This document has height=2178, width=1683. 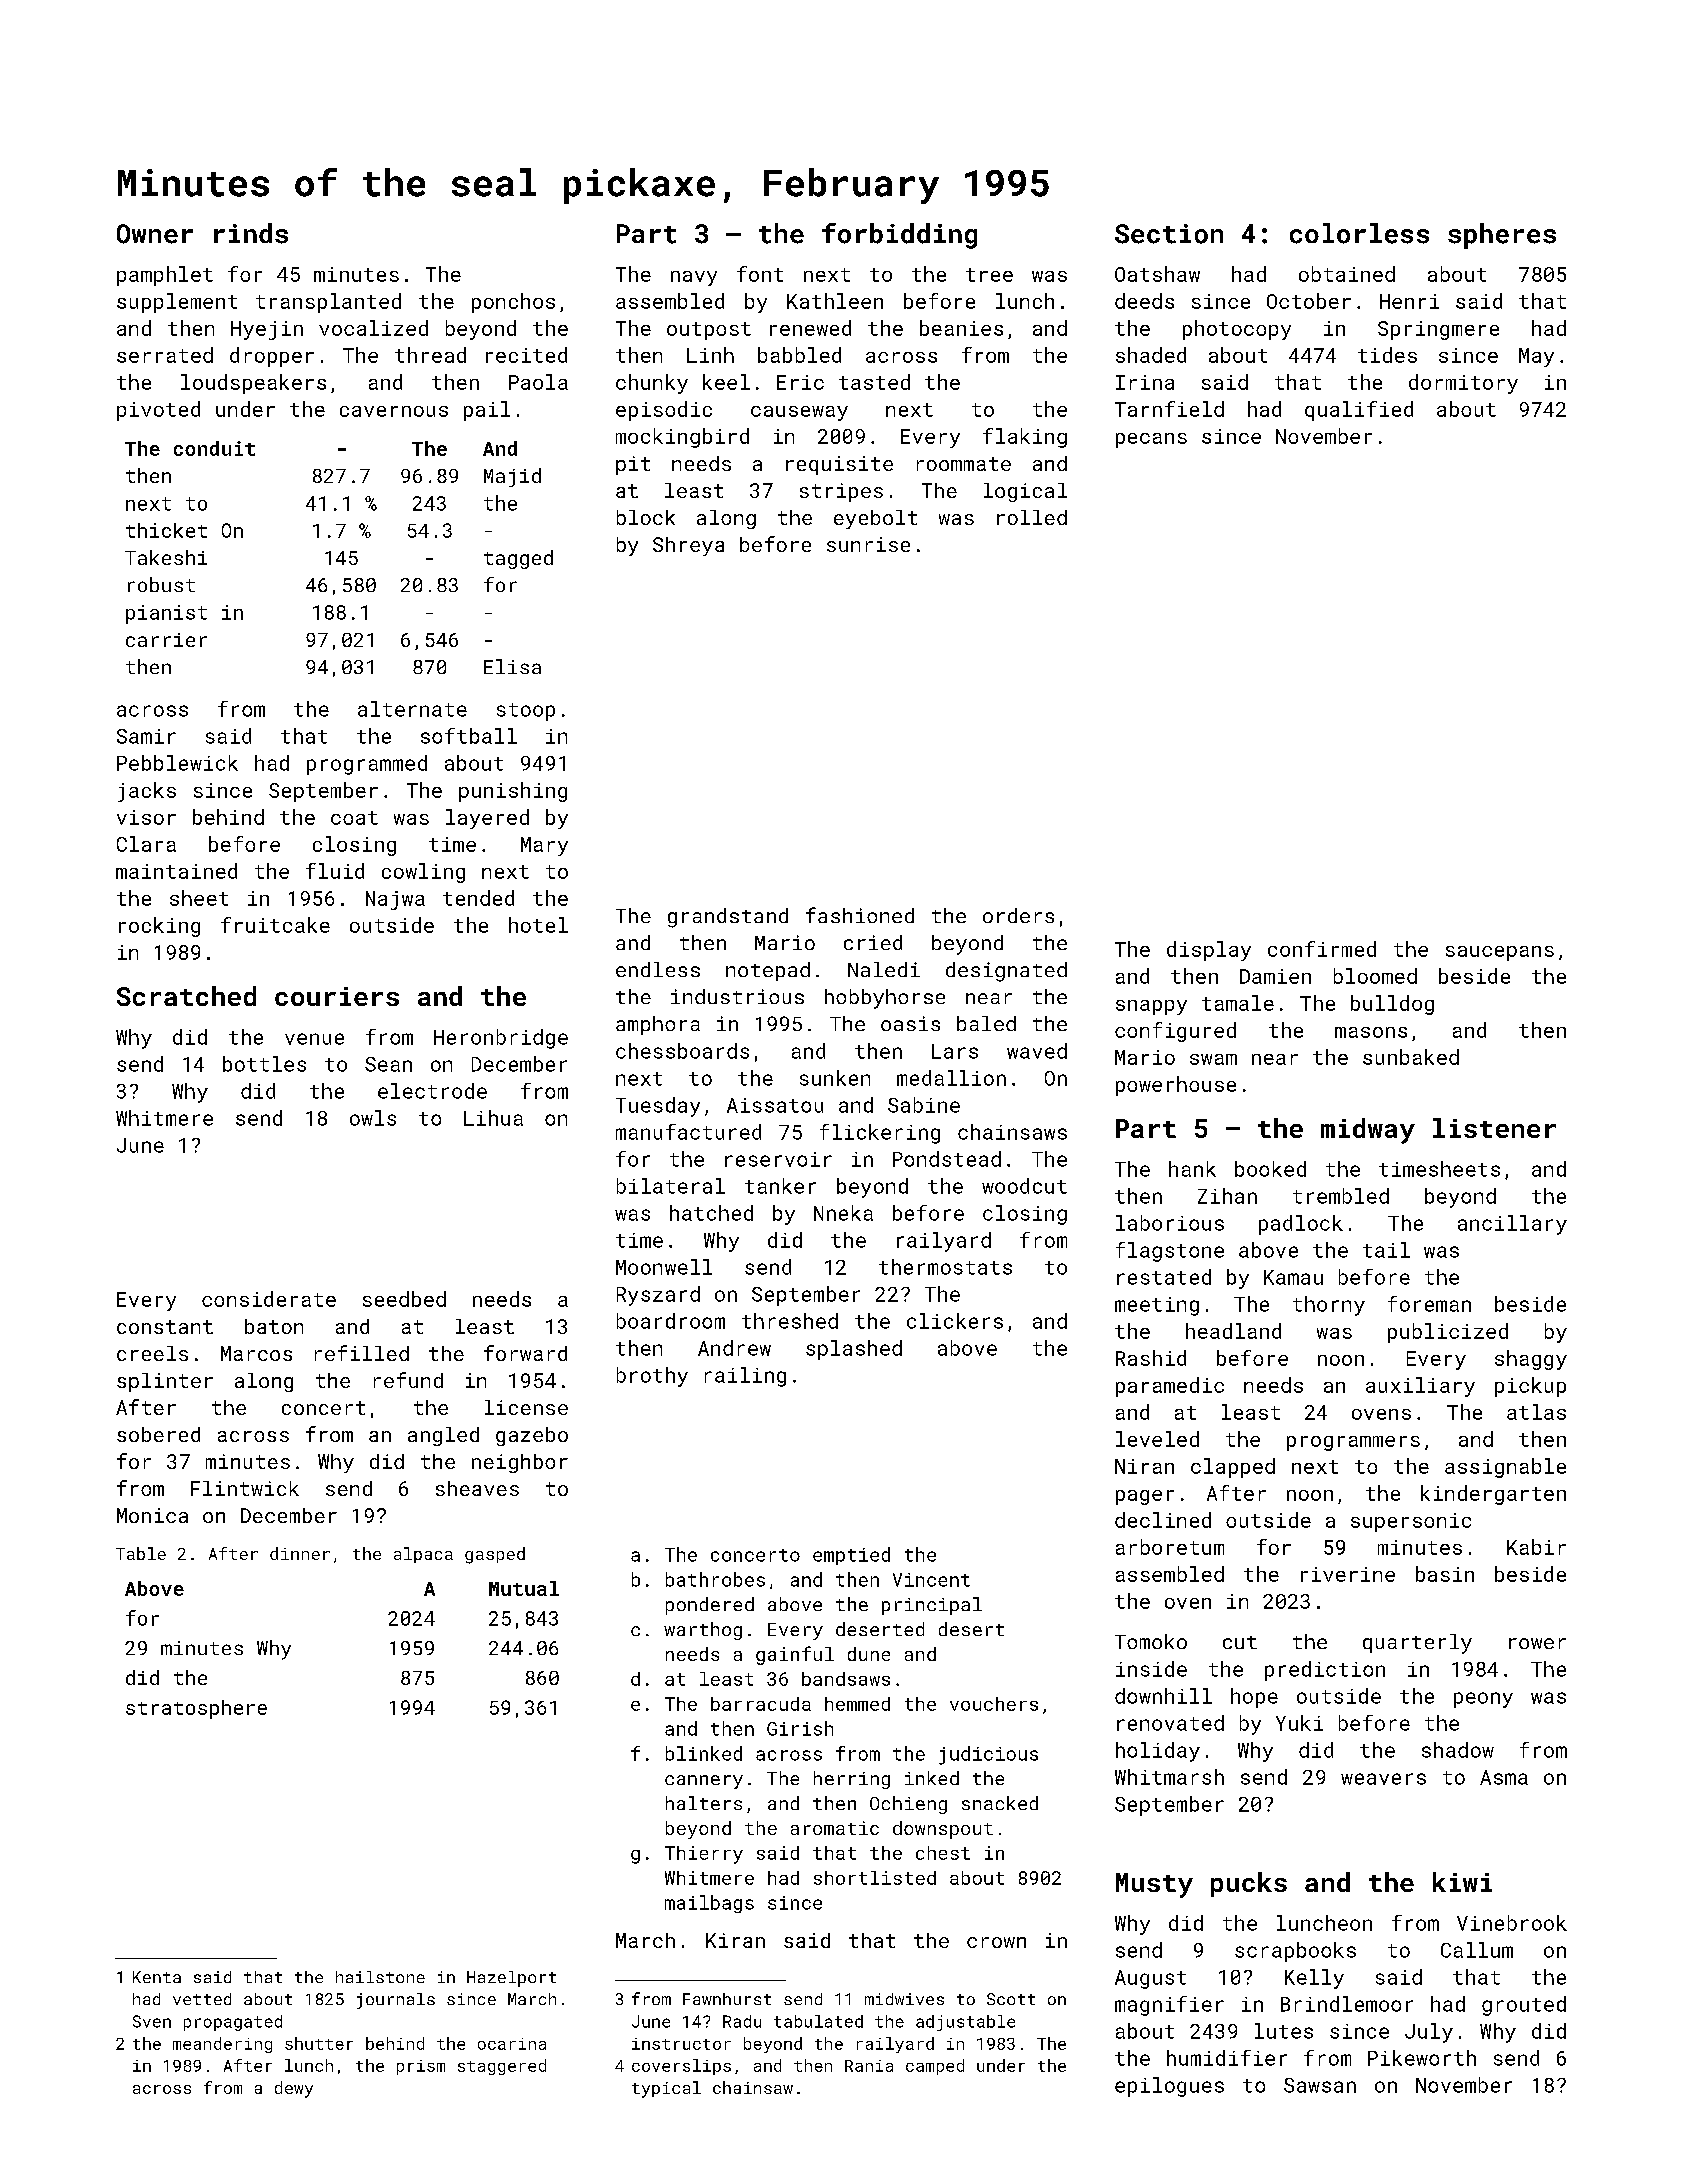 What do you see at coordinates (1006, 972) in the document?
I see `designated` at bounding box center [1006, 972].
